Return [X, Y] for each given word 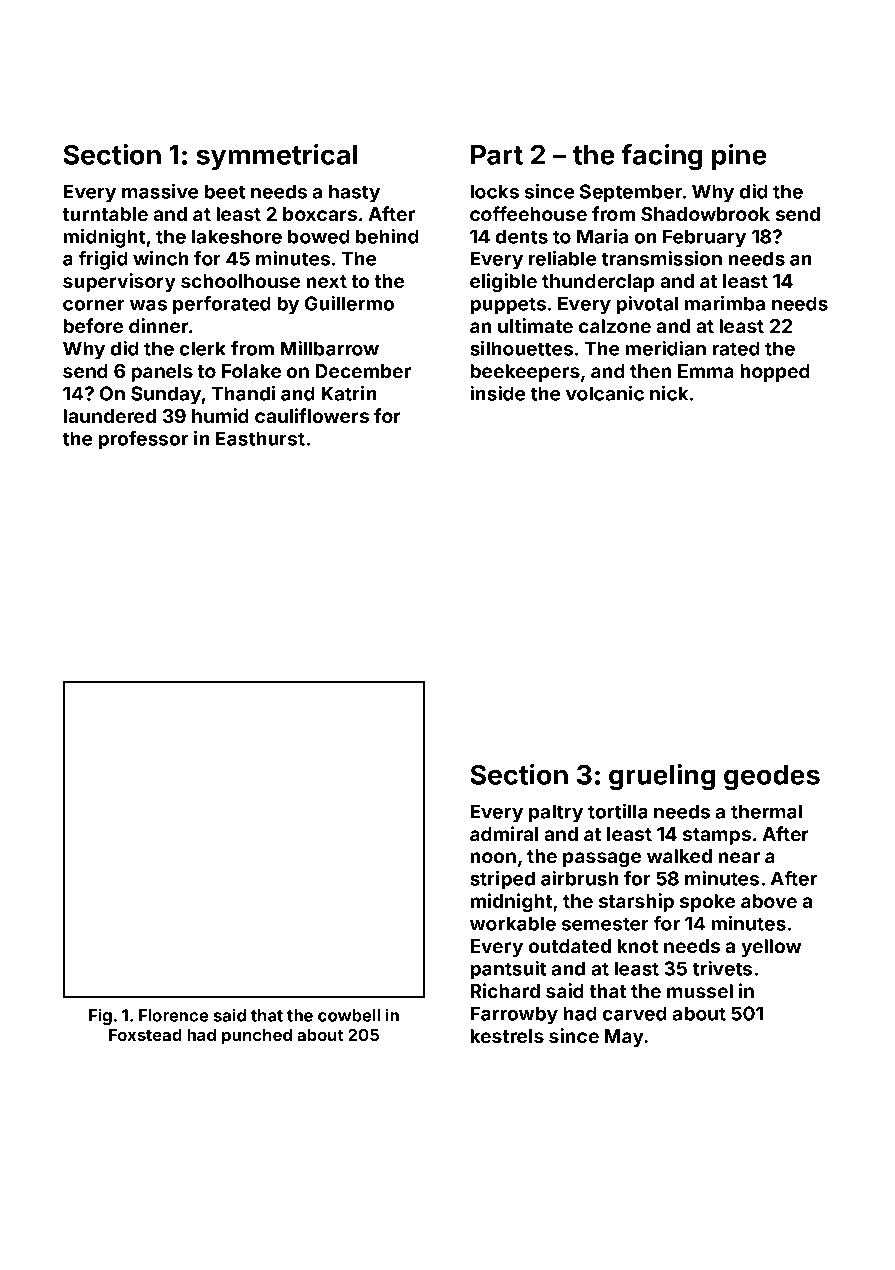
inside [497, 393]
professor [143, 440]
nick [669, 393]
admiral [504, 833]
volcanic [605, 393]
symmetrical [277, 157]
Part [497, 155]
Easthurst [260, 438]
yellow [771, 948]
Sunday [166, 395]
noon [493, 857]
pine [739, 157]
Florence [174, 1015]
